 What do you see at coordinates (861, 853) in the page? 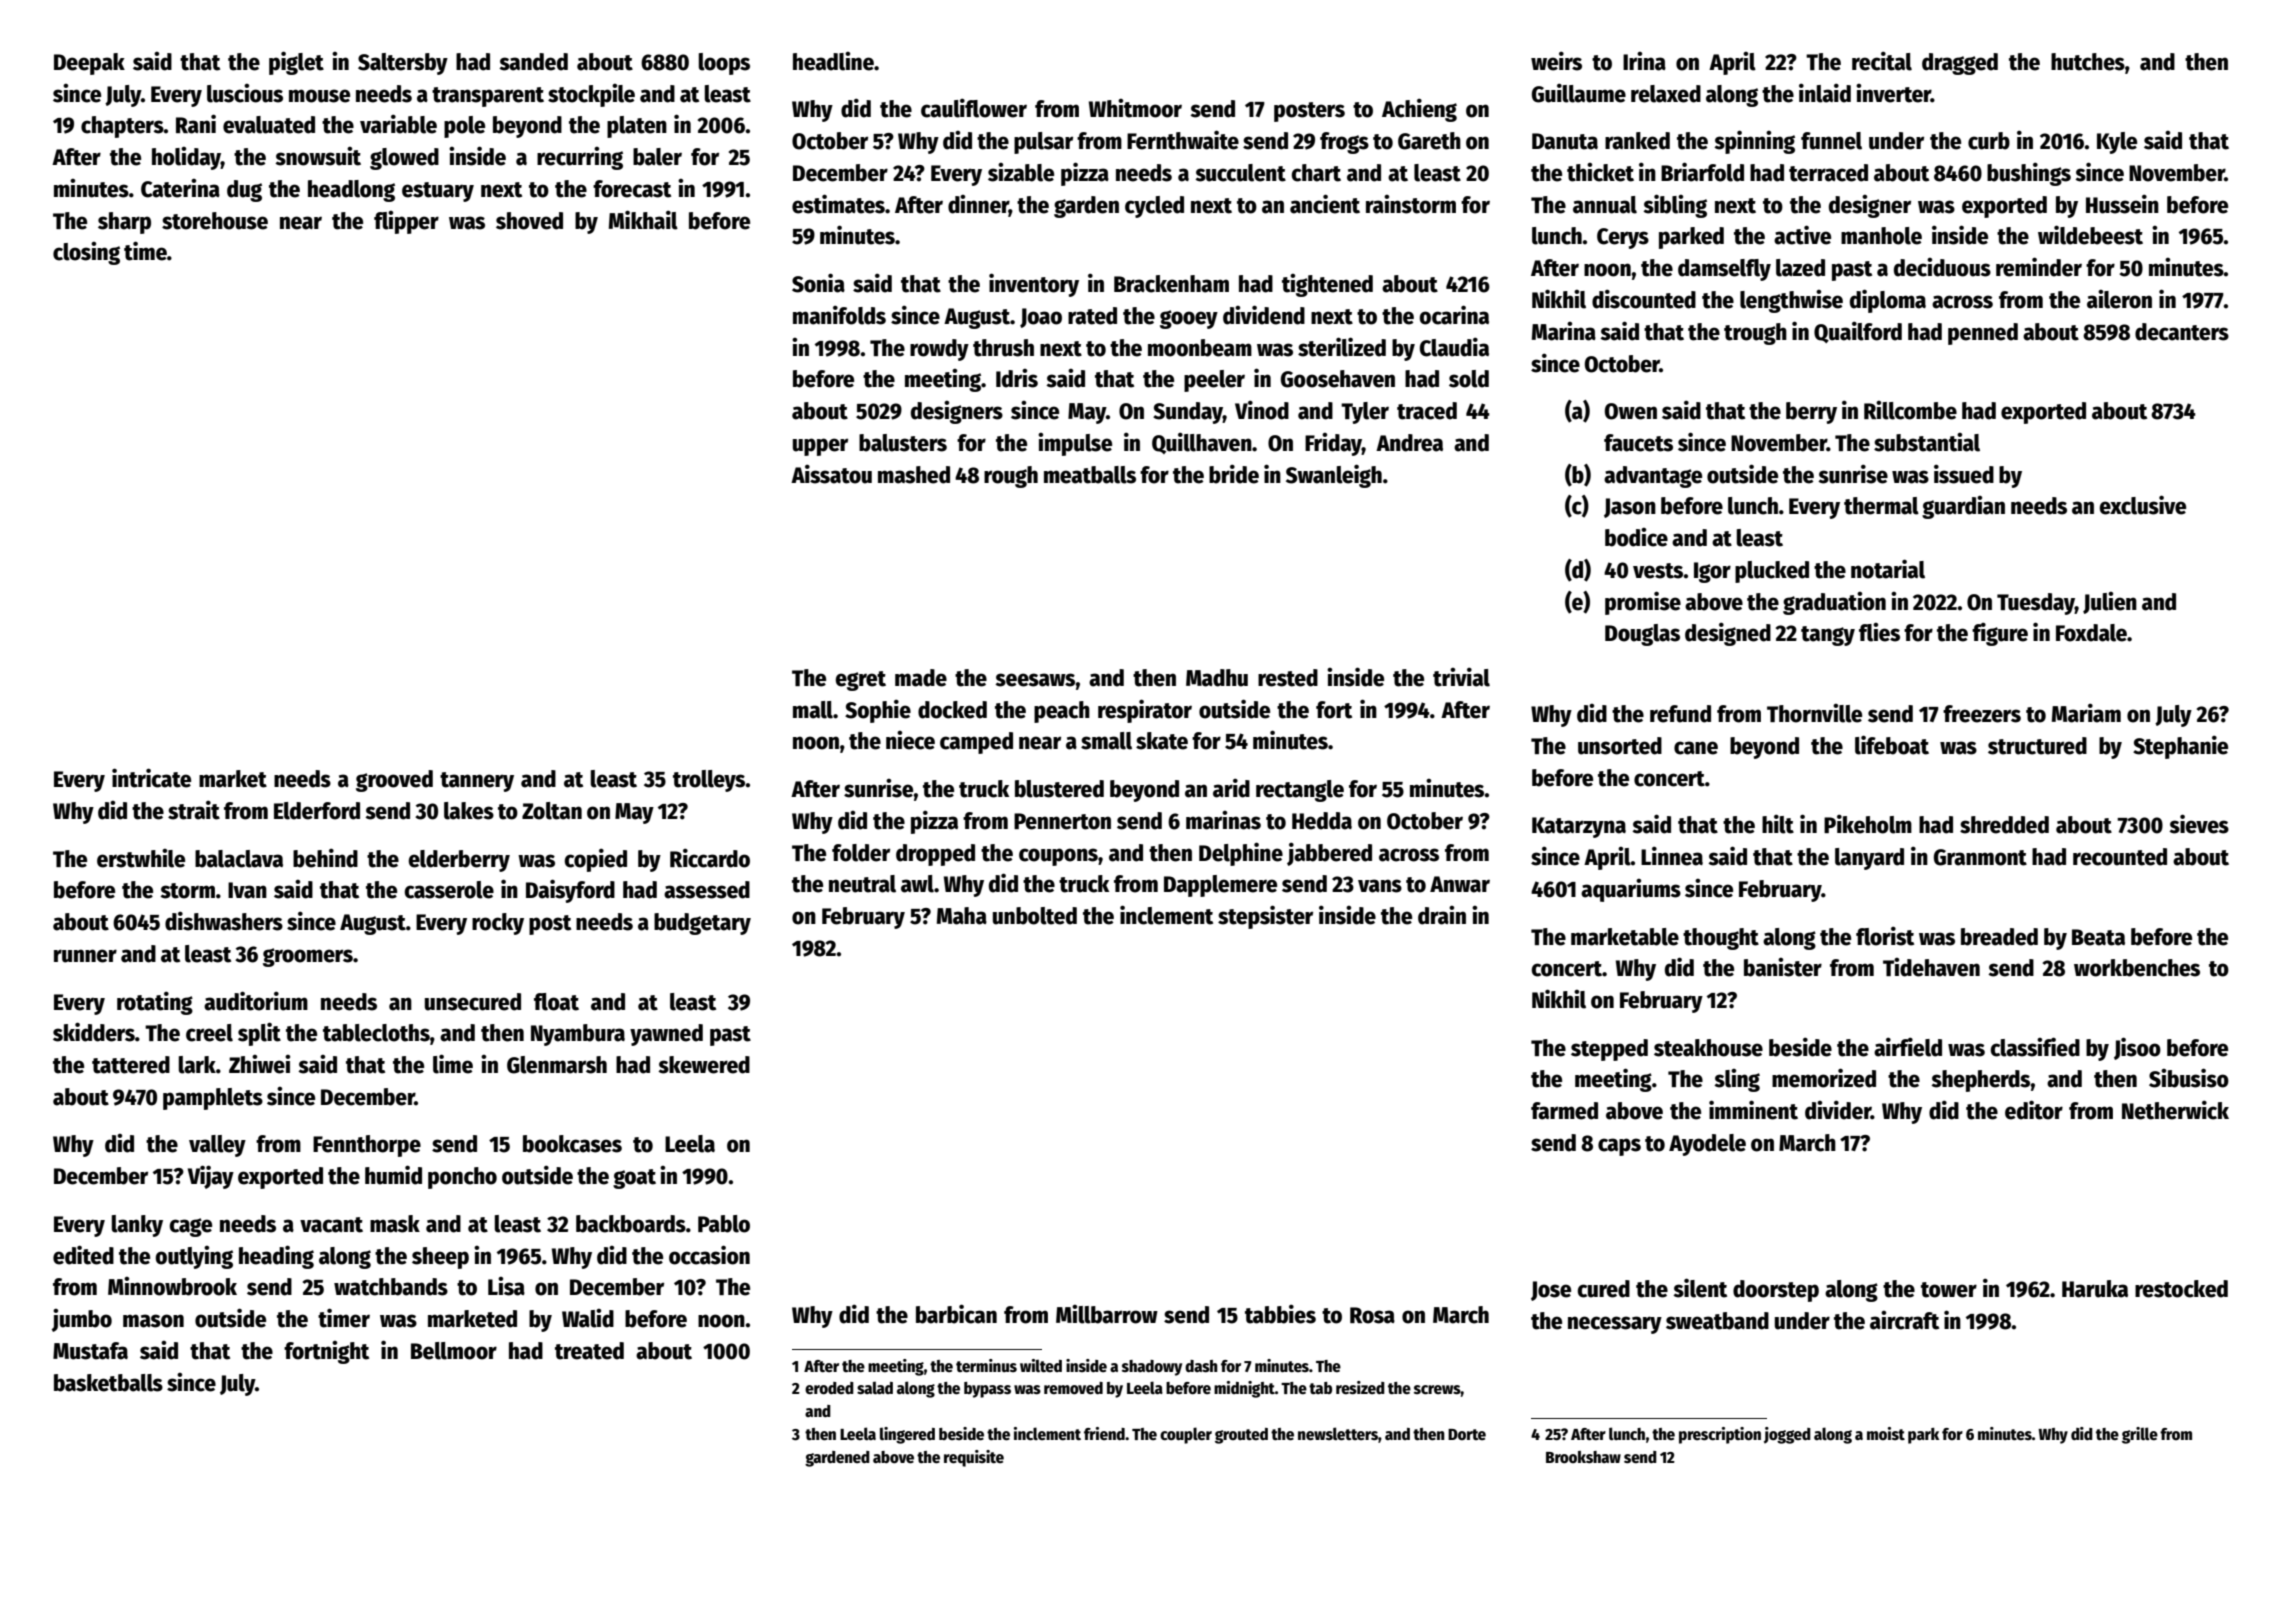
I see `folder` at bounding box center [861, 853].
